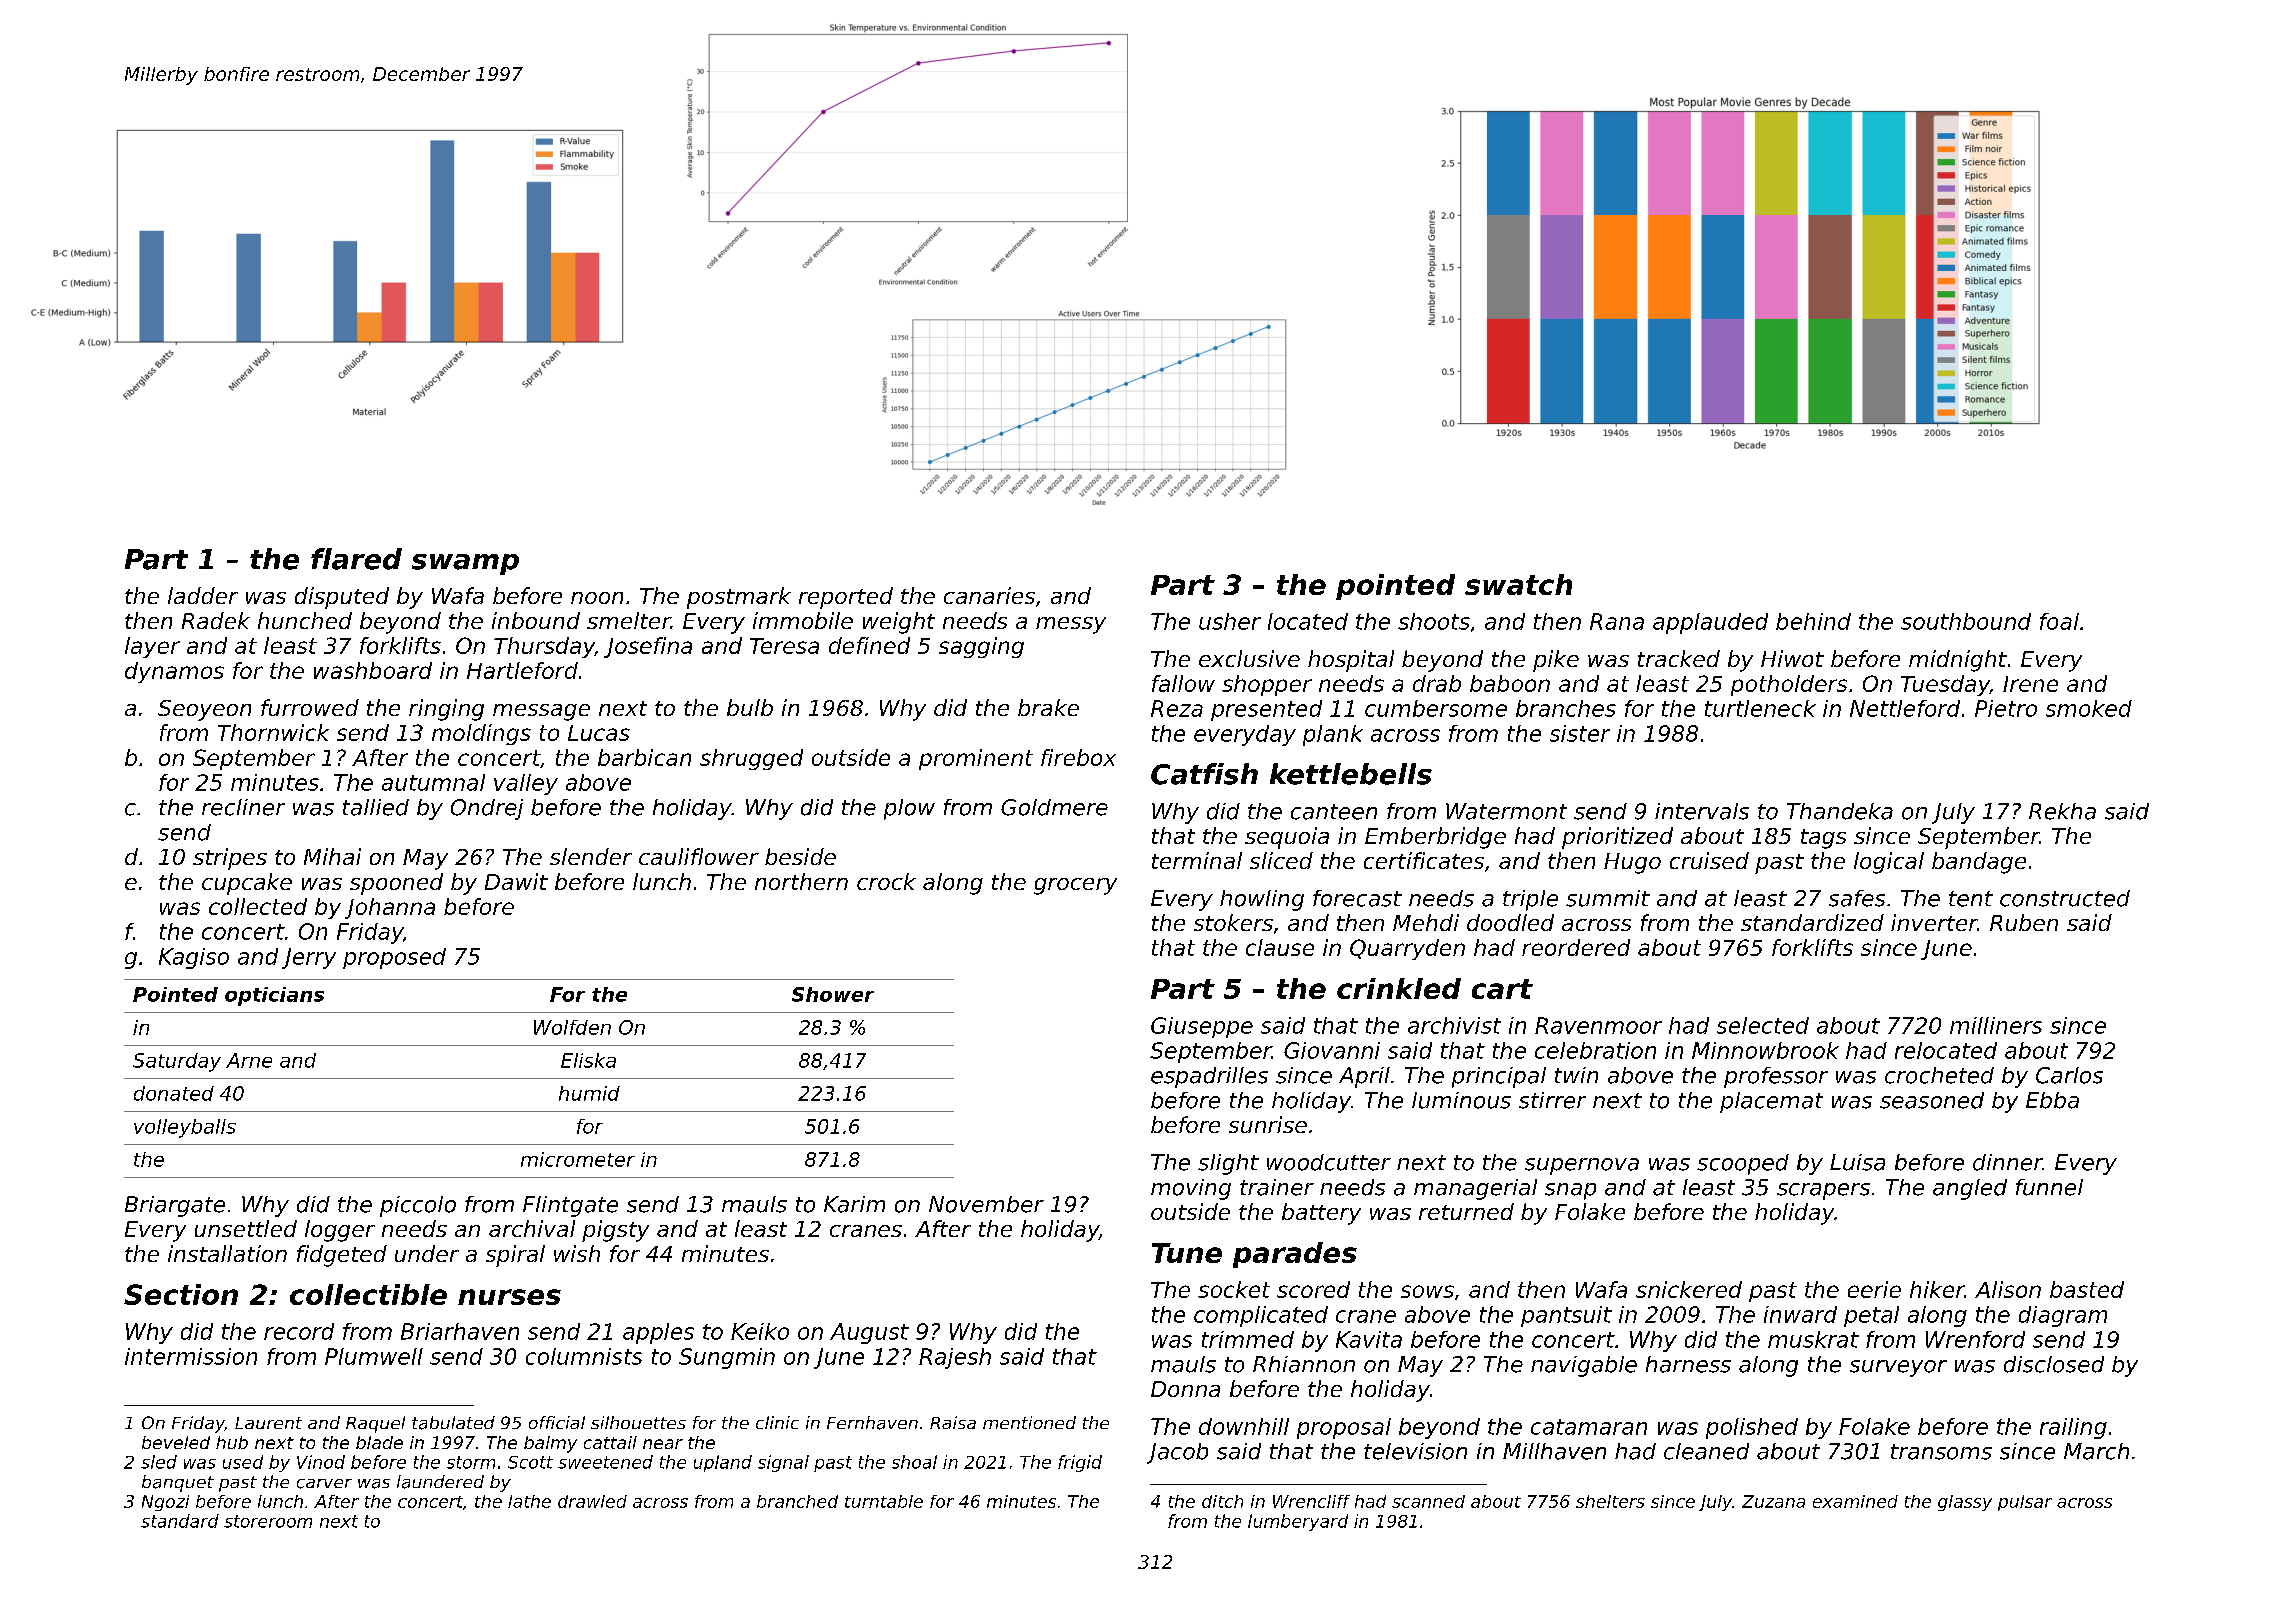  I want to click on safes, so click(1857, 898).
